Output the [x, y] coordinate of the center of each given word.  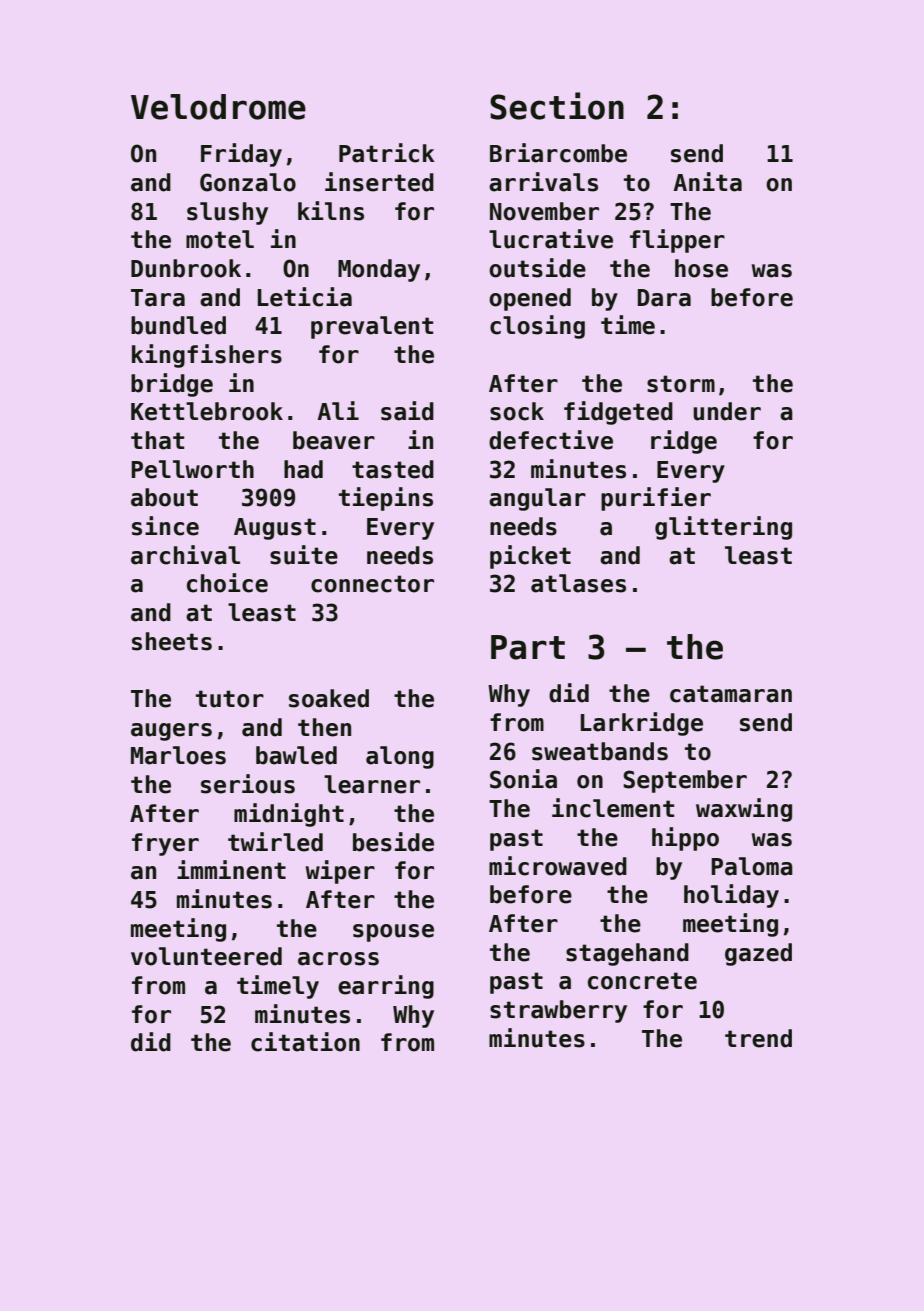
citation [305, 1042]
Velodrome [218, 107]
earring [386, 987]
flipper [677, 241]
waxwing [744, 810]
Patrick [387, 153]
